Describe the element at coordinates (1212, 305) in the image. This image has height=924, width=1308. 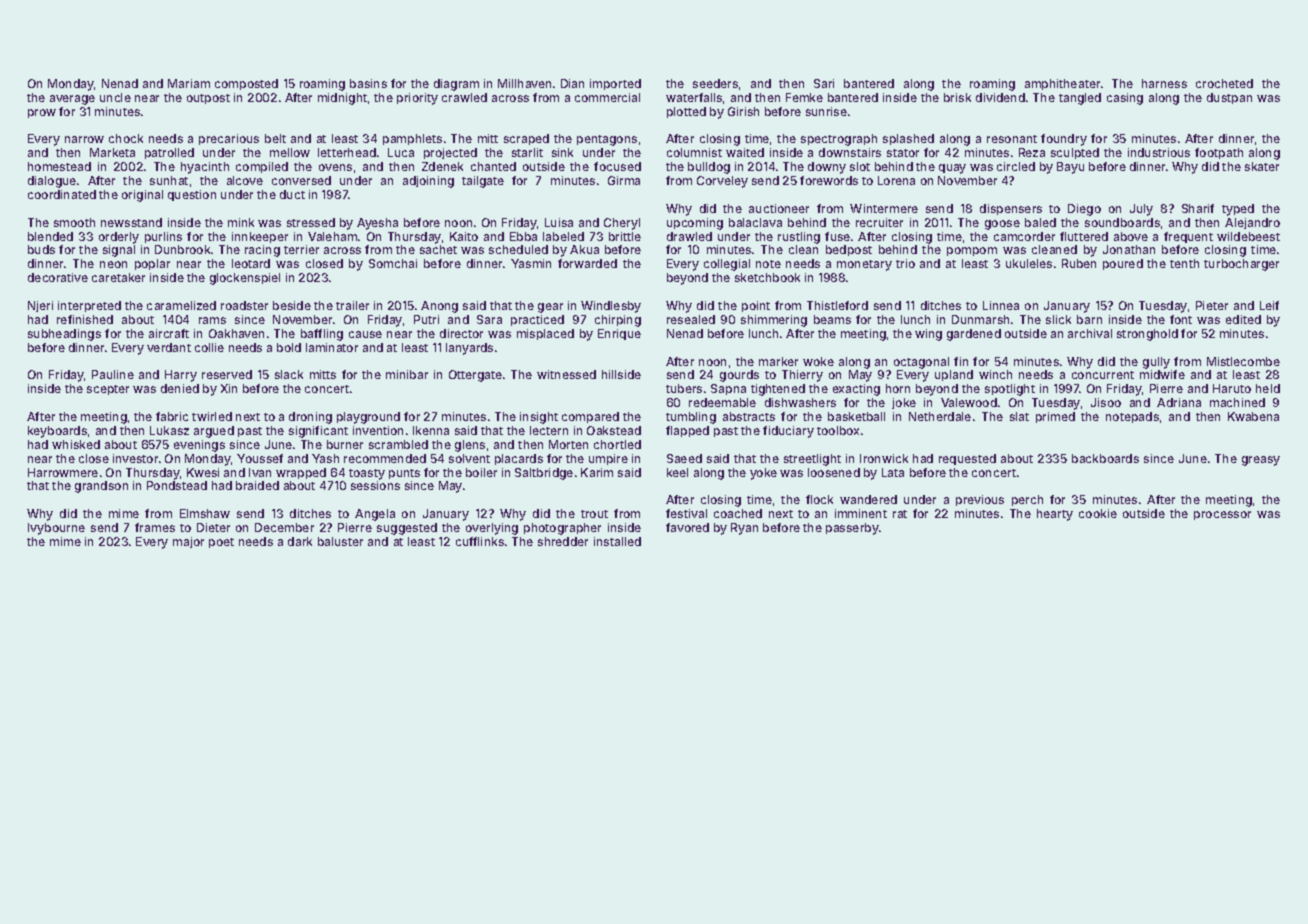
I see `Pieter` at that location.
